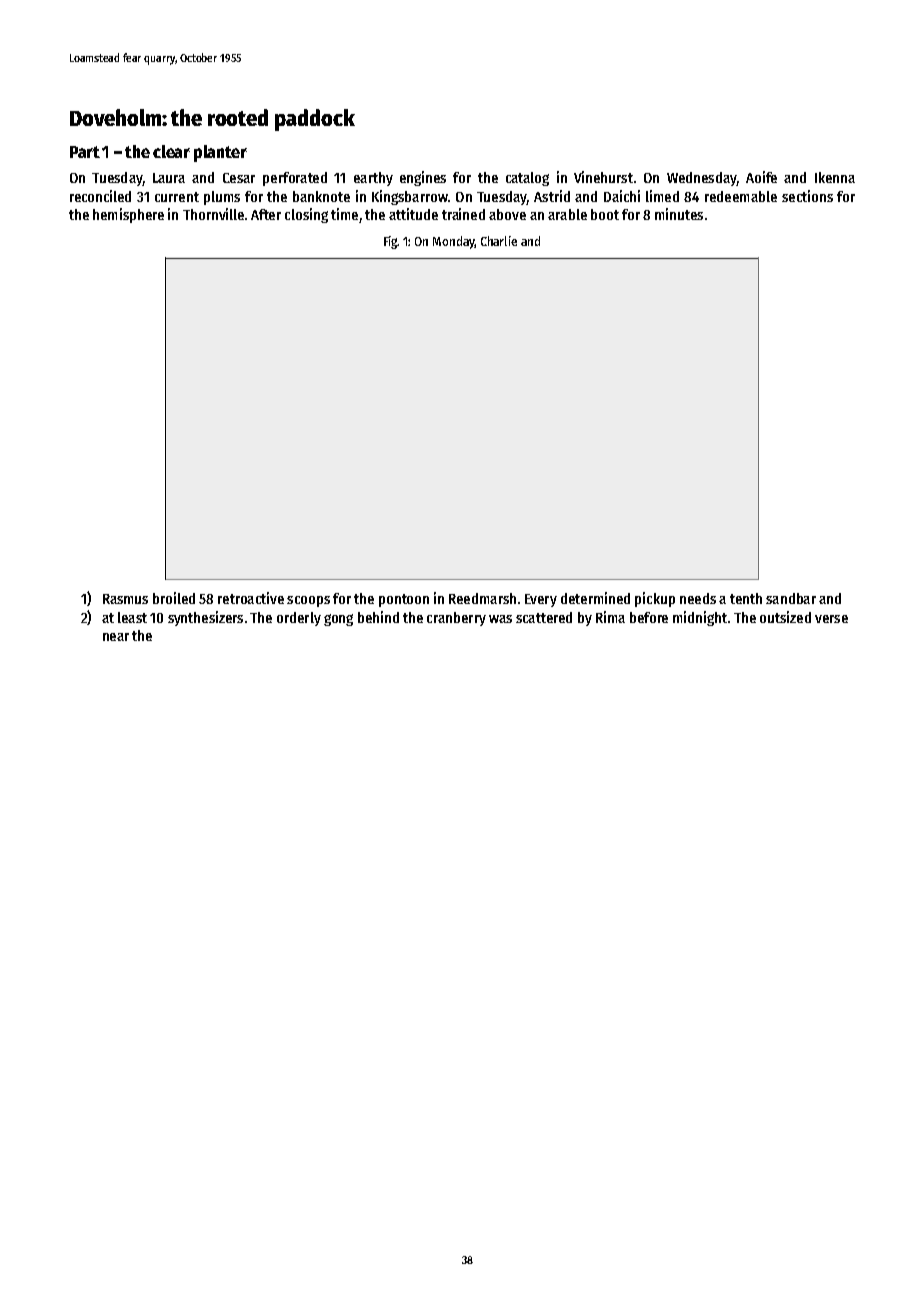  What do you see at coordinates (679, 214) in the screenshot?
I see `minutes` at bounding box center [679, 214].
